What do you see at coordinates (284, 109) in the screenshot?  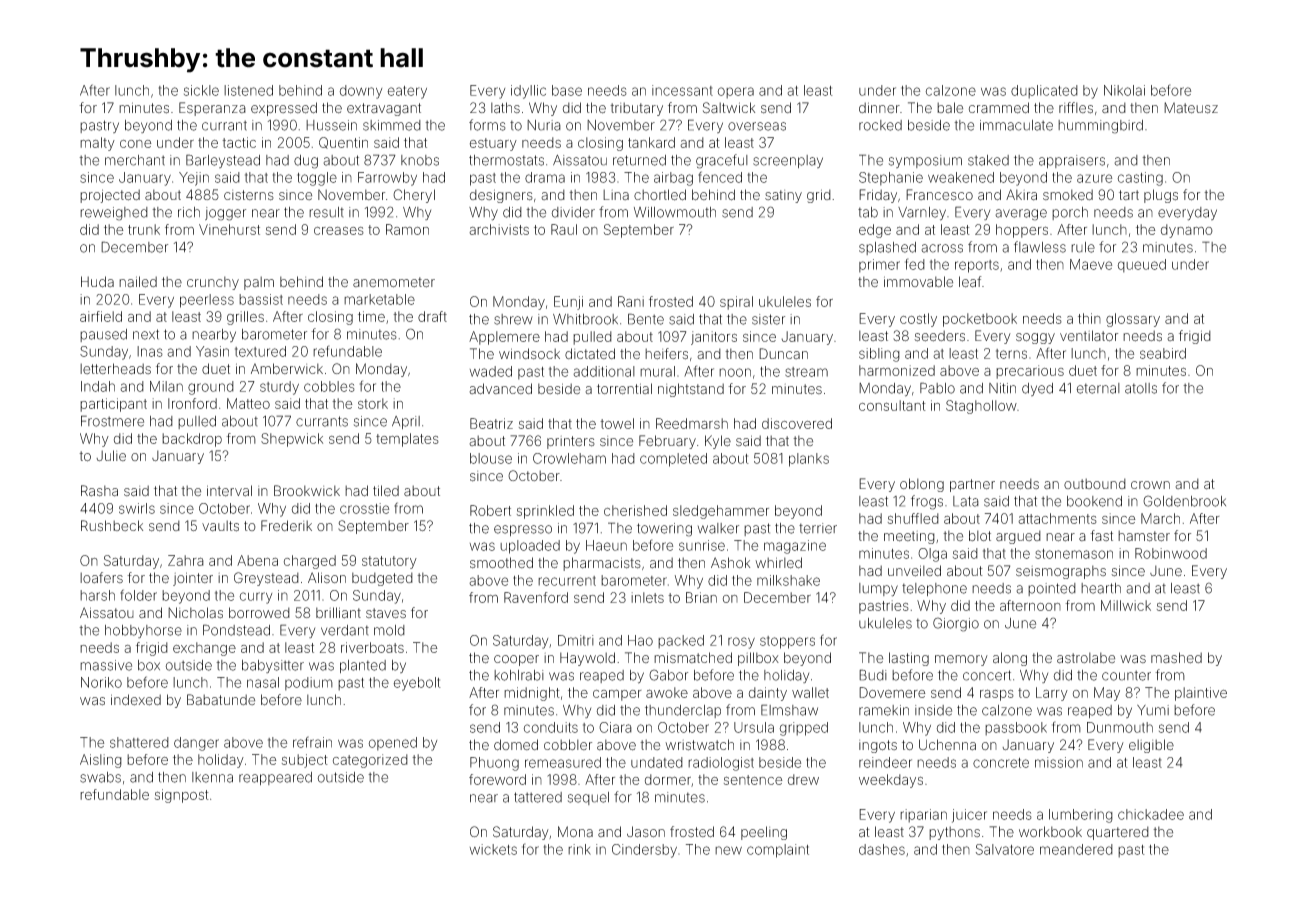 I see `expressed` at bounding box center [284, 109].
